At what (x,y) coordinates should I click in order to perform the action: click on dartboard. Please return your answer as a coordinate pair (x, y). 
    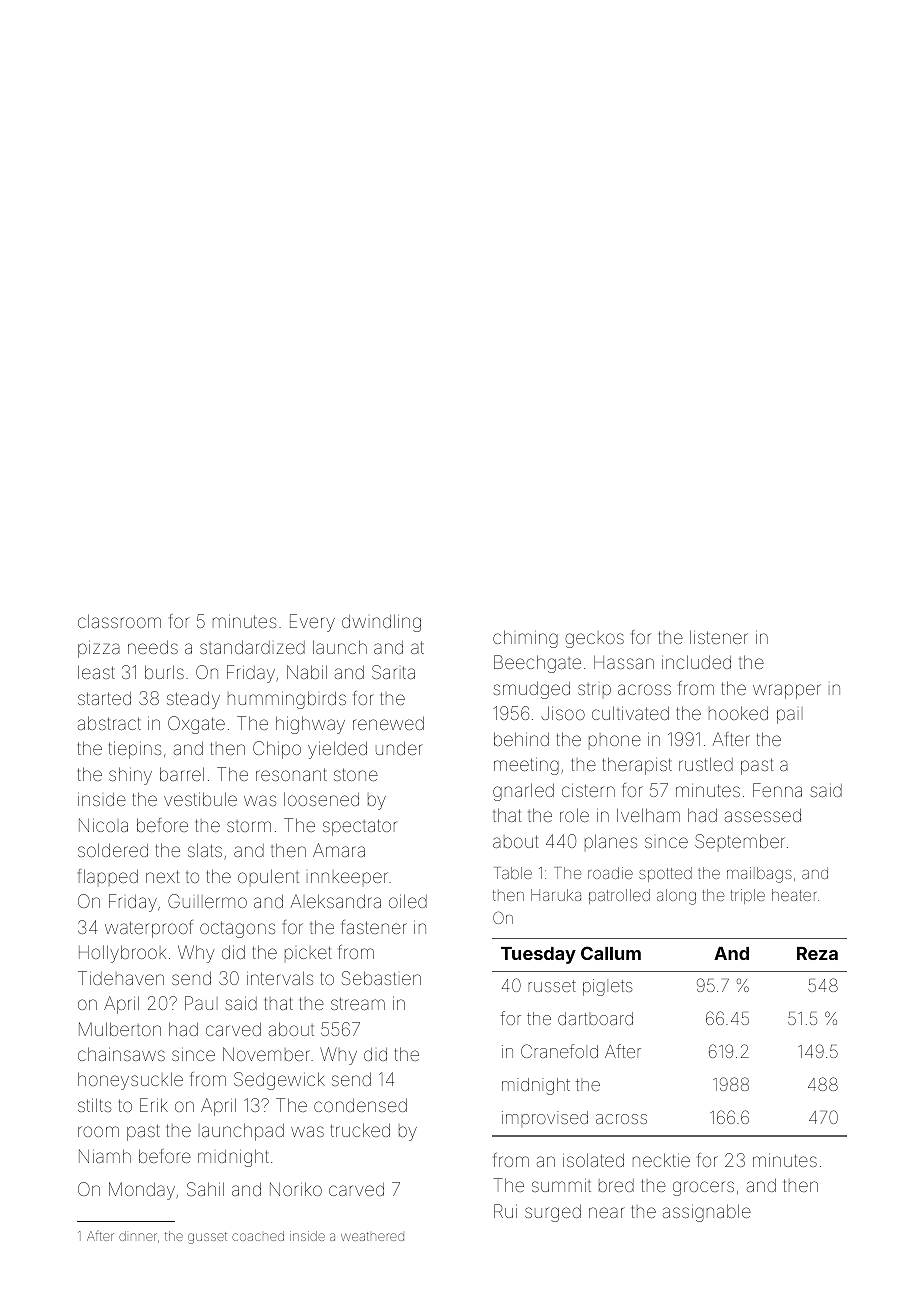
    Looking at the image, I should click on (595, 1018).
